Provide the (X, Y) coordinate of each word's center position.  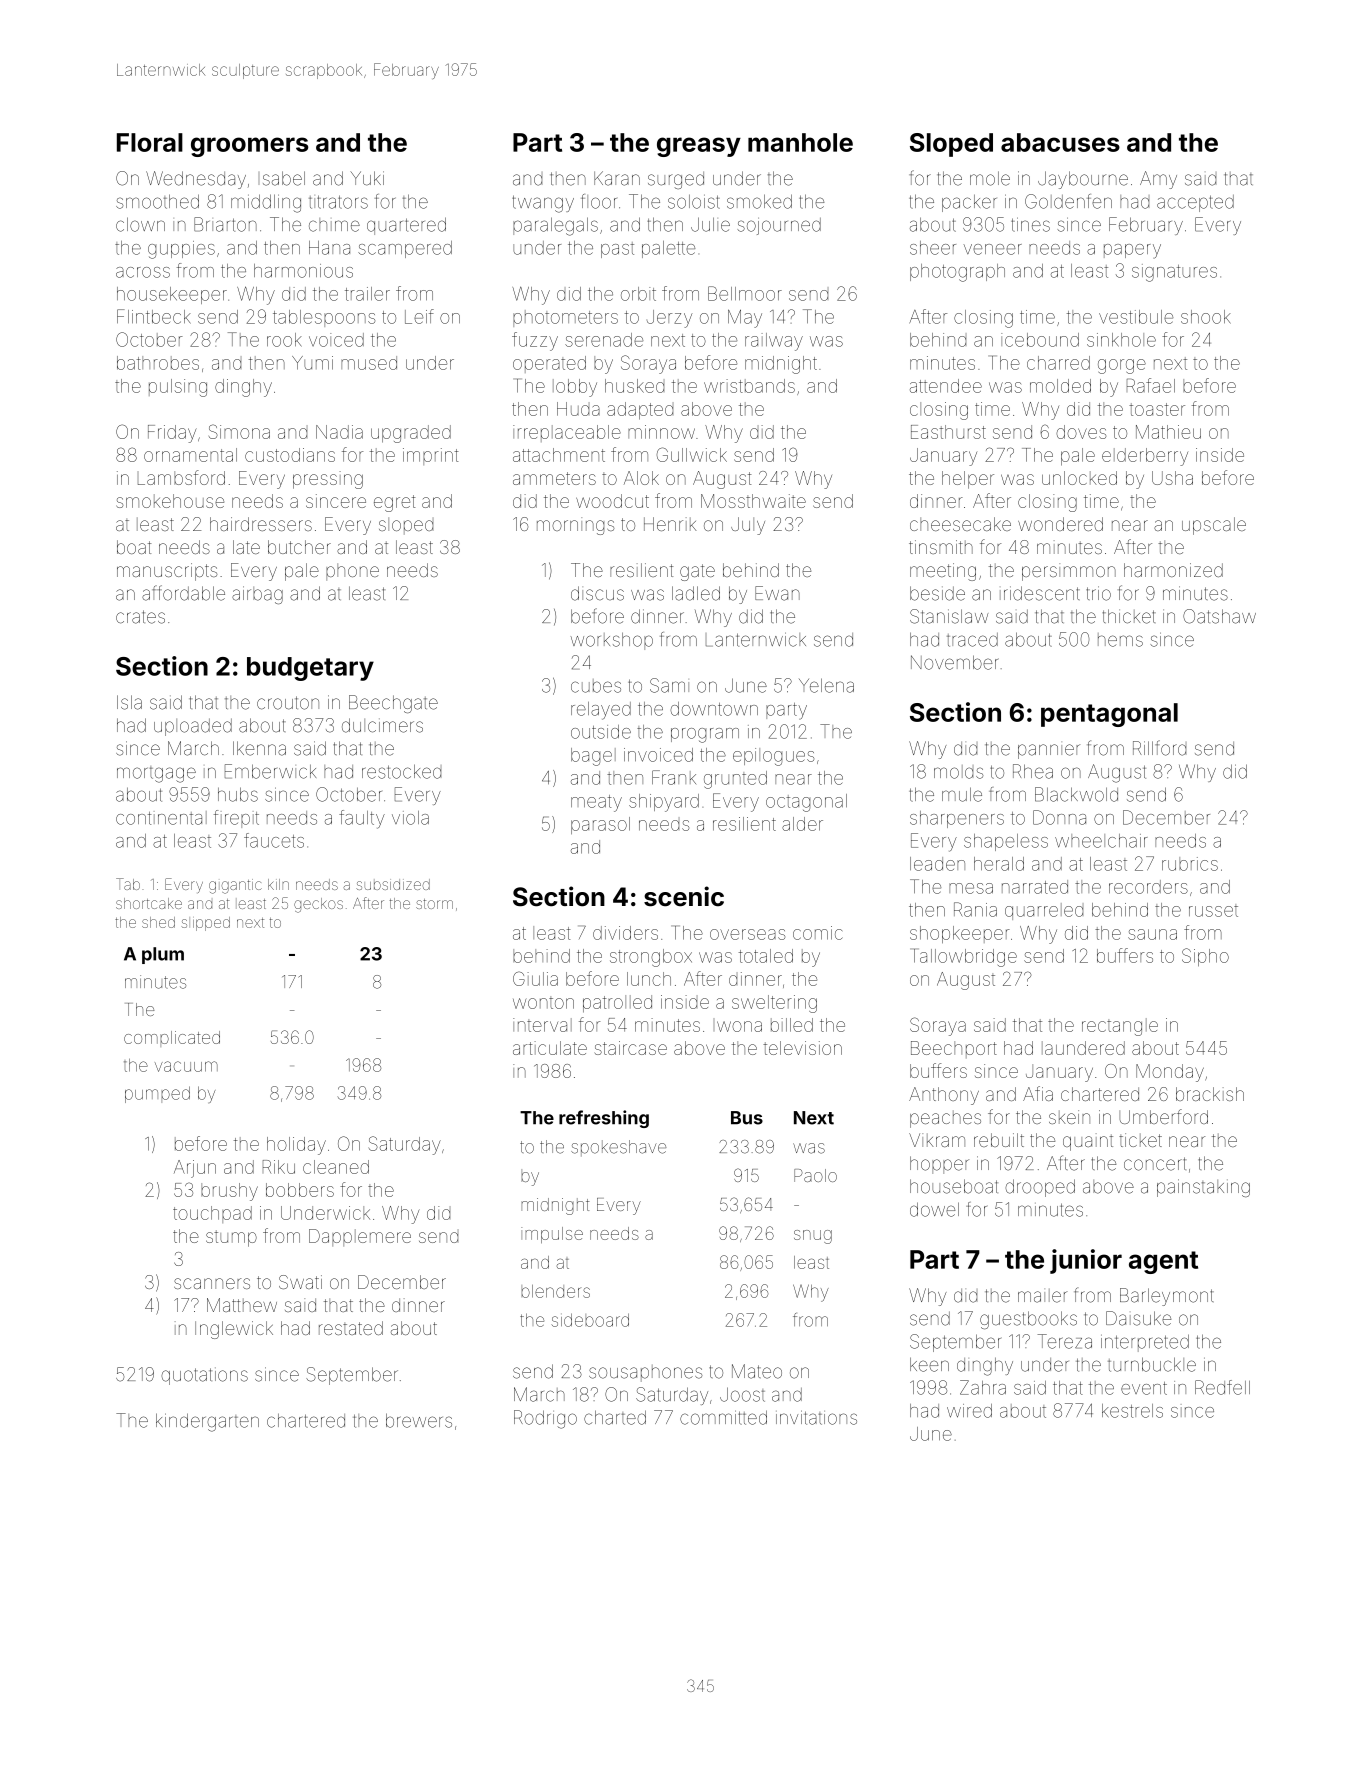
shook (1206, 317)
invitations (816, 1417)
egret (395, 503)
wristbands (749, 386)
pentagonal (1109, 715)
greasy (699, 147)
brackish (1210, 1094)
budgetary (310, 669)
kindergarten (207, 1422)
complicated (172, 1039)
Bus (747, 1118)
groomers (250, 147)
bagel (593, 757)
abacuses (1060, 142)
